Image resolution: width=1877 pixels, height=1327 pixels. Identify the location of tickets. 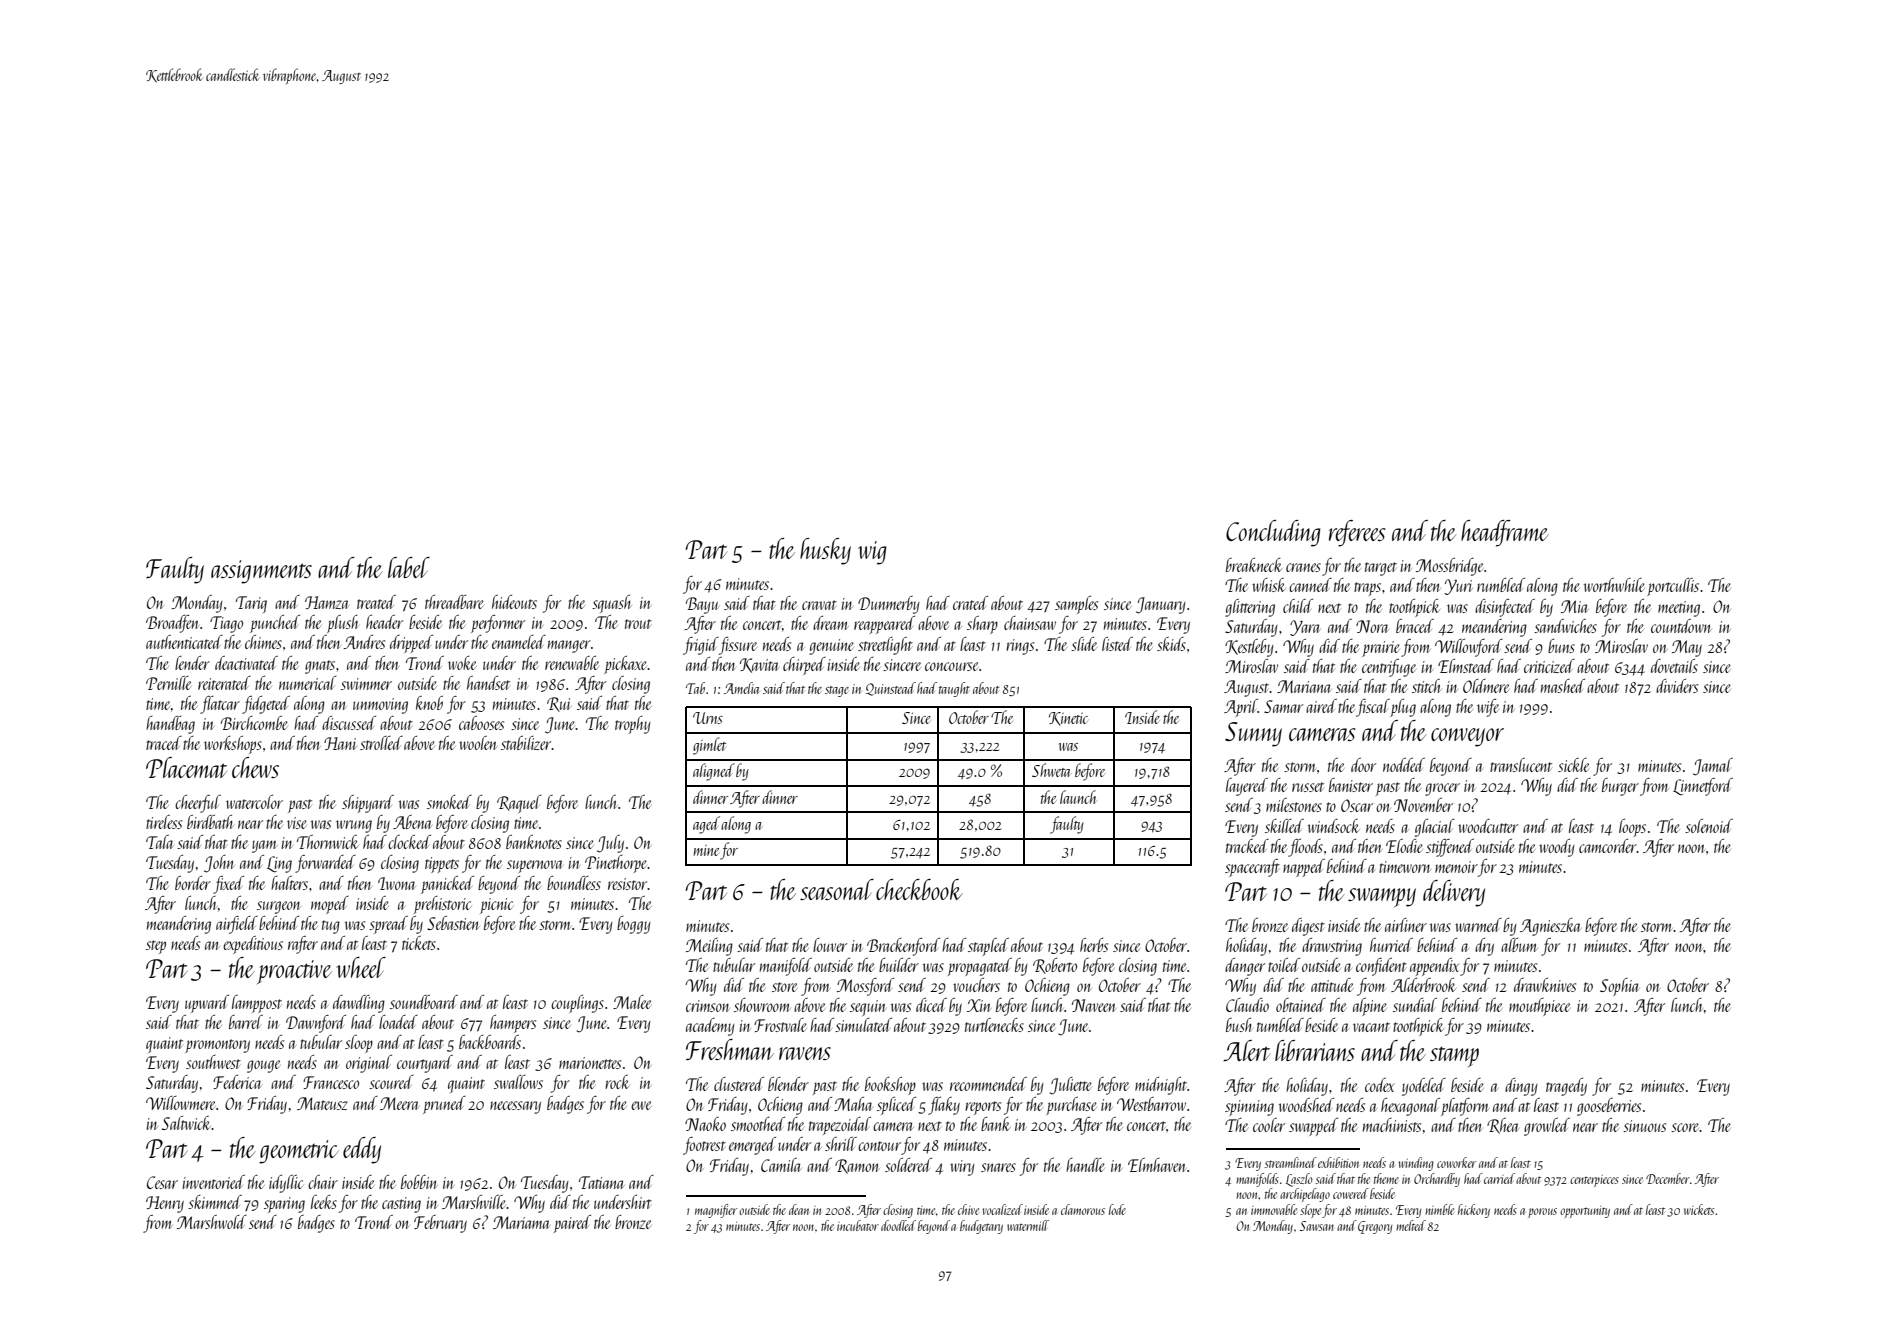
(419, 943).
